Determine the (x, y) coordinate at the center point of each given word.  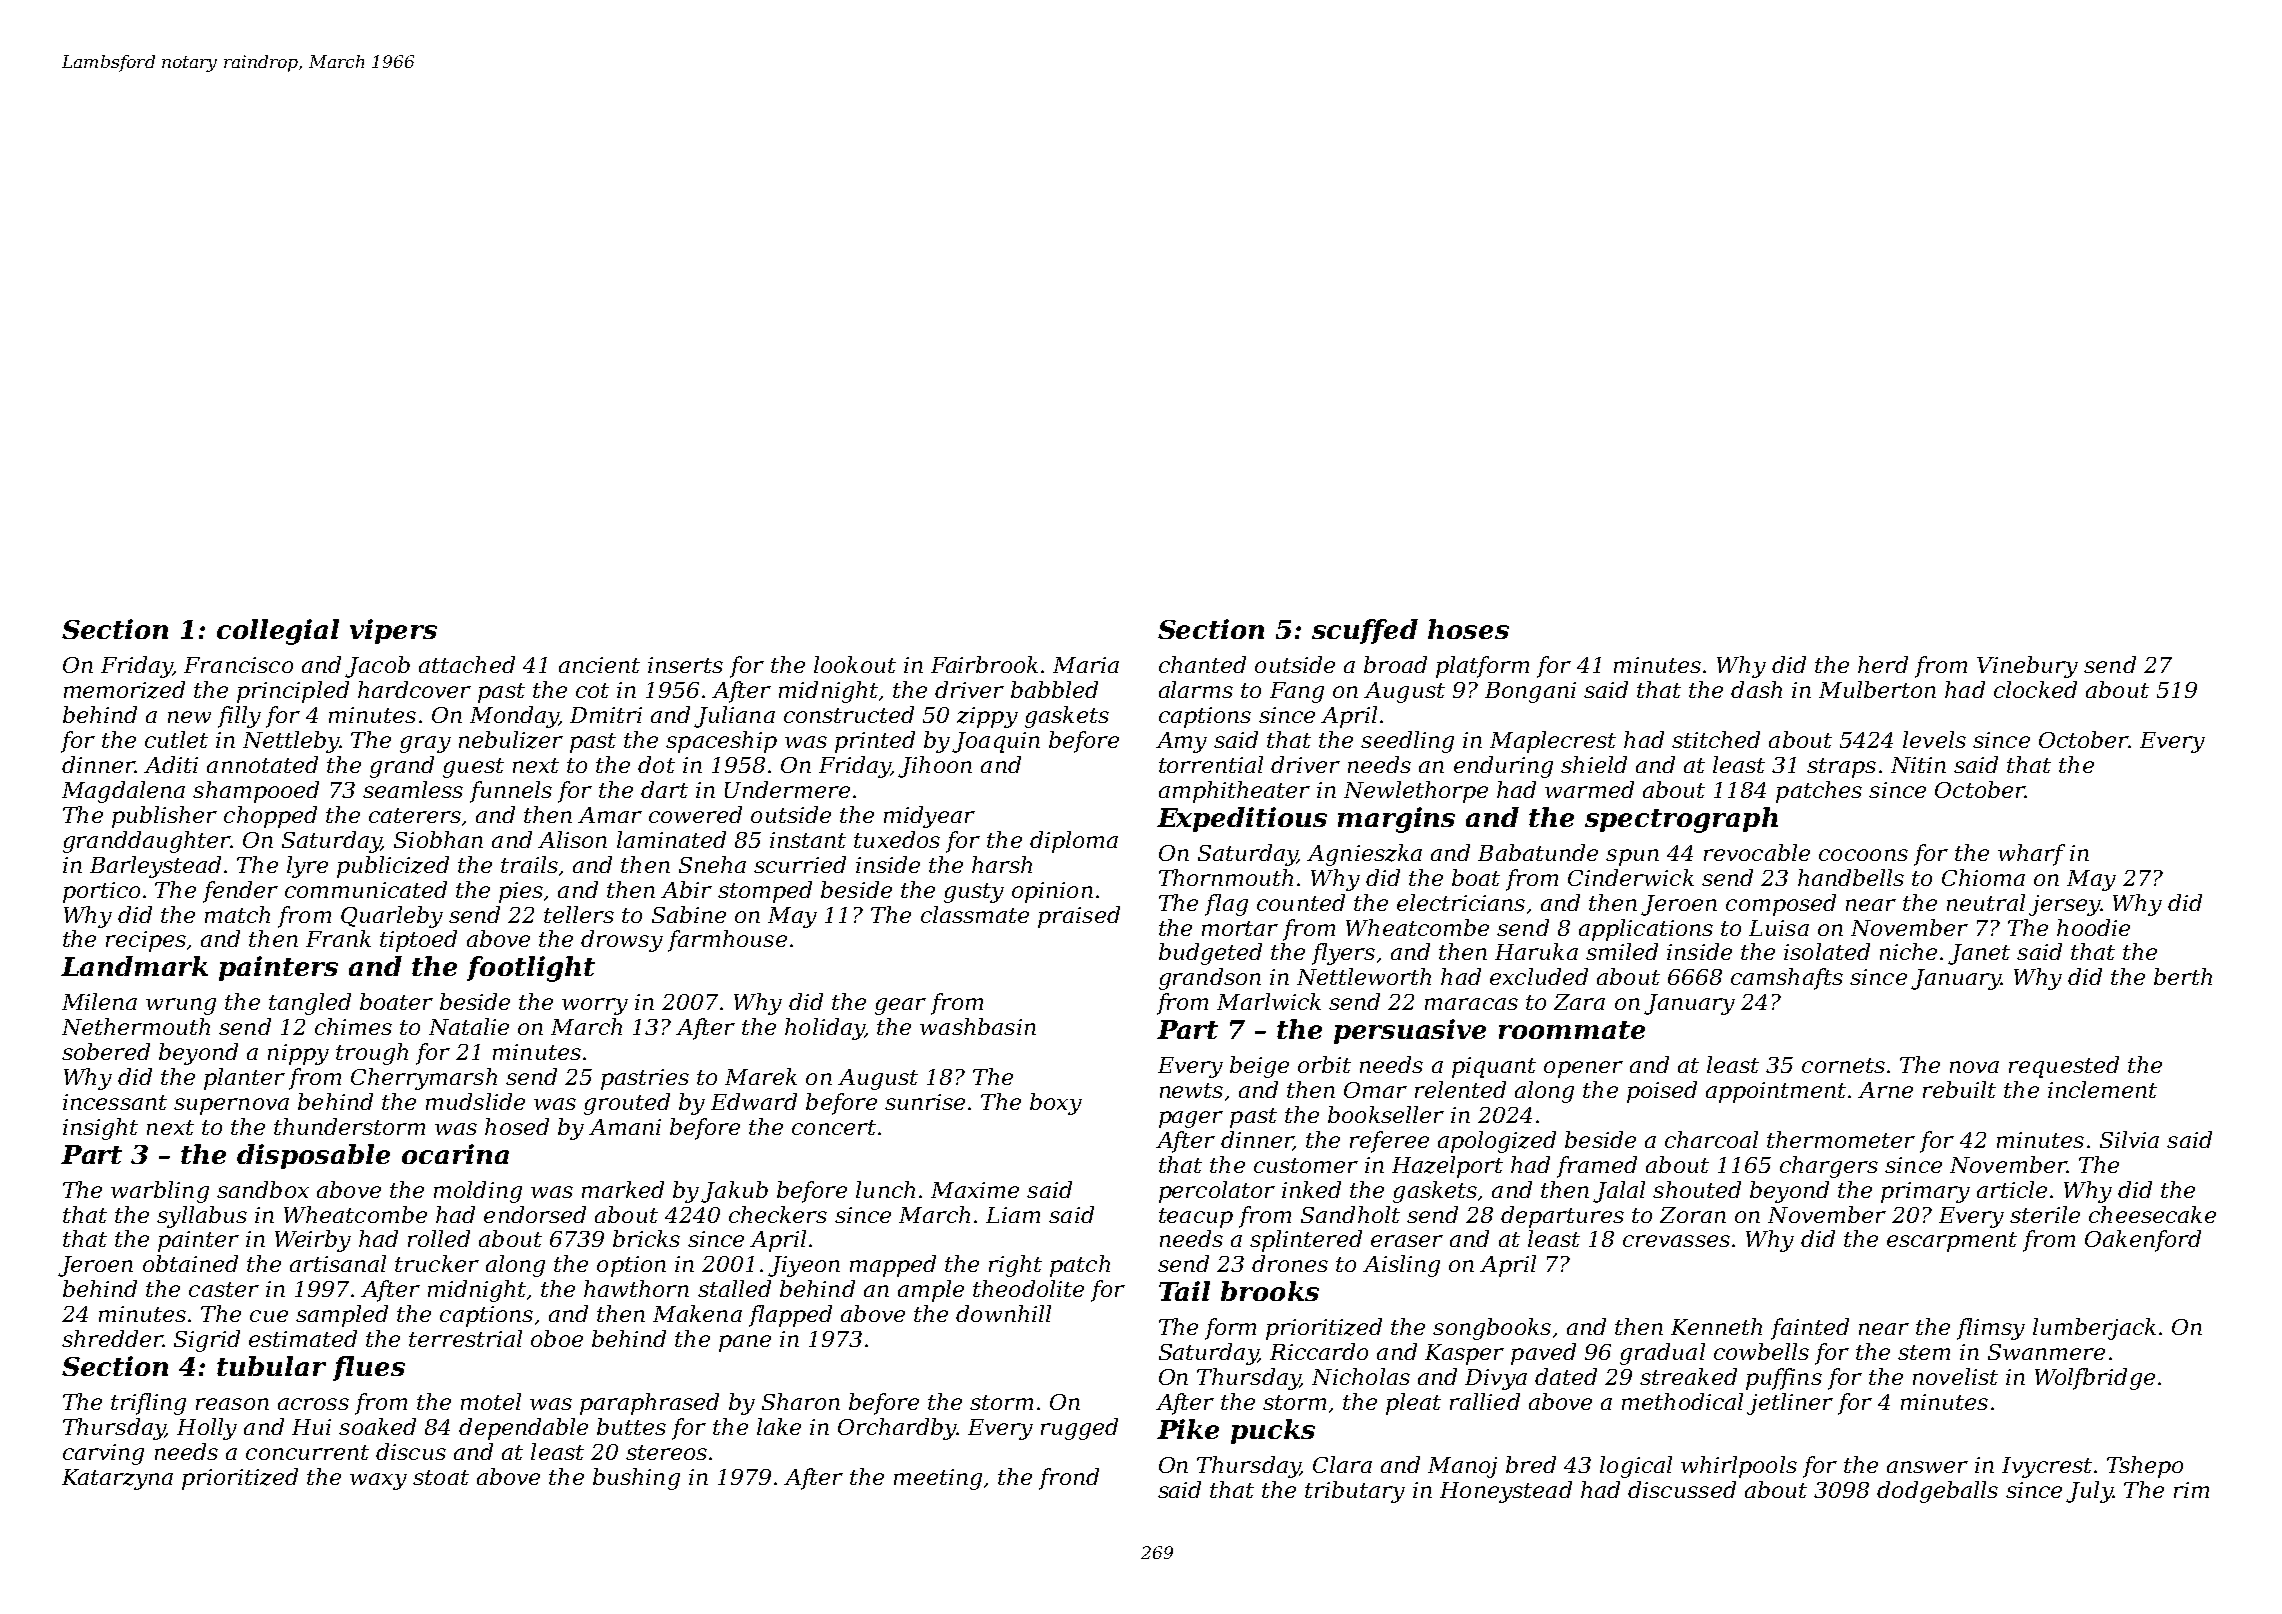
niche (1908, 951)
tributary (1355, 1492)
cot (592, 690)
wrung (181, 1006)
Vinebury (2027, 667)
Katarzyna (117, 1479)
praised (1079, 917)
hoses (1468, 629)
